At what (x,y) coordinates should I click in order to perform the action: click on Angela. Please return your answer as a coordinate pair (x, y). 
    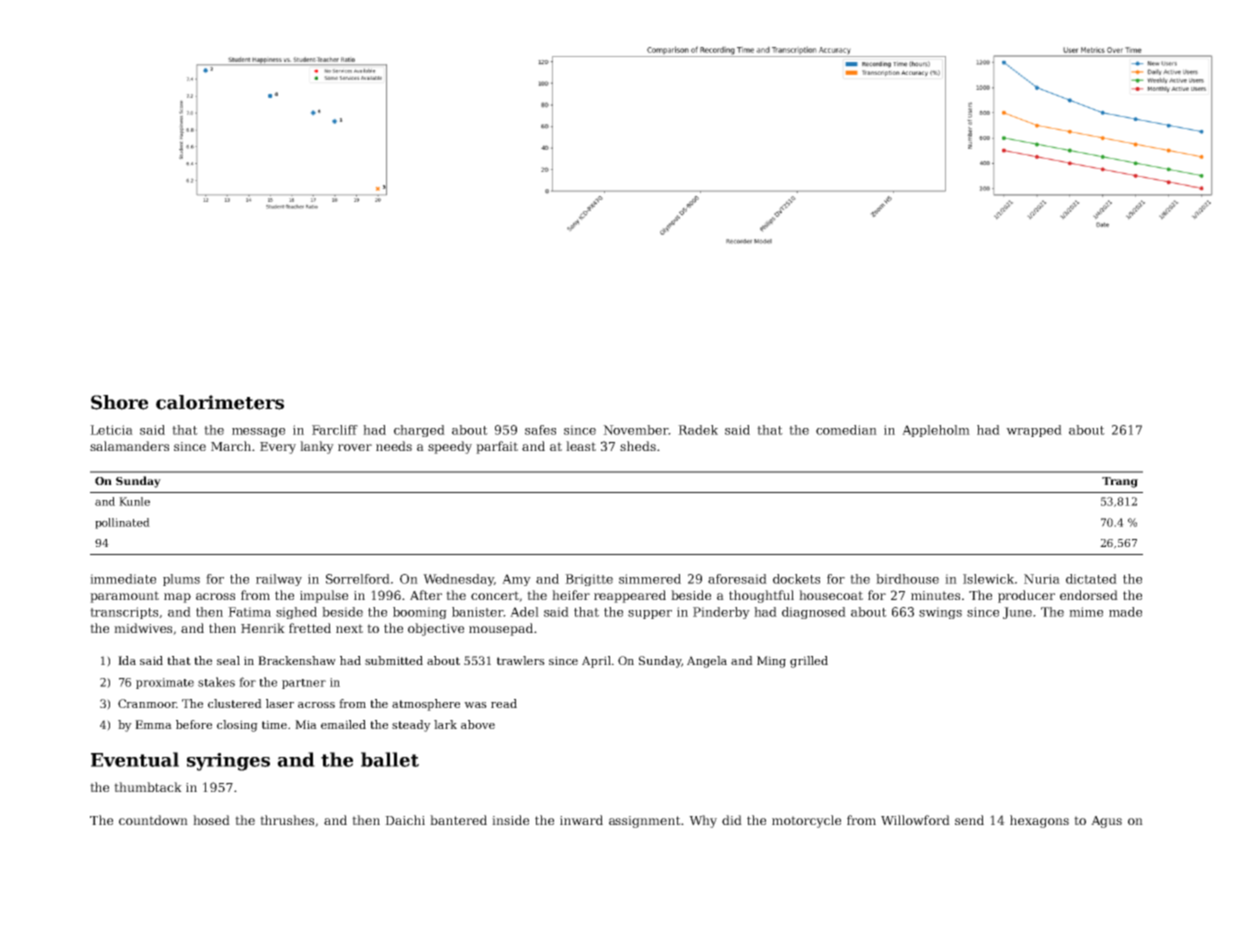
    Looking at the image, I should click on (707, 662).
